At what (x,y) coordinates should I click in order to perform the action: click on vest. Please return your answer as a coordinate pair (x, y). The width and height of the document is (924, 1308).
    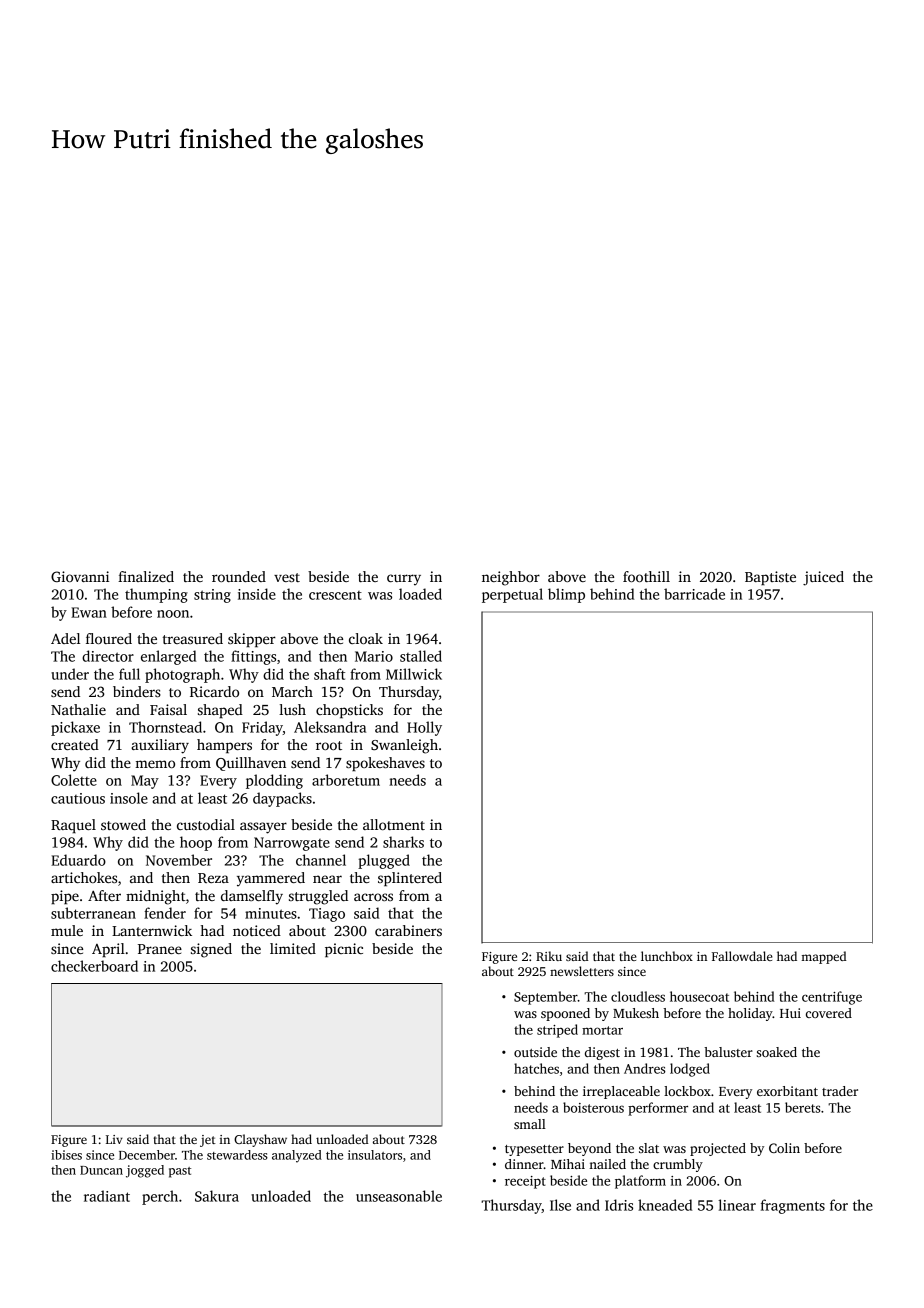
    Looking at the image, I should click on (287, 577).
